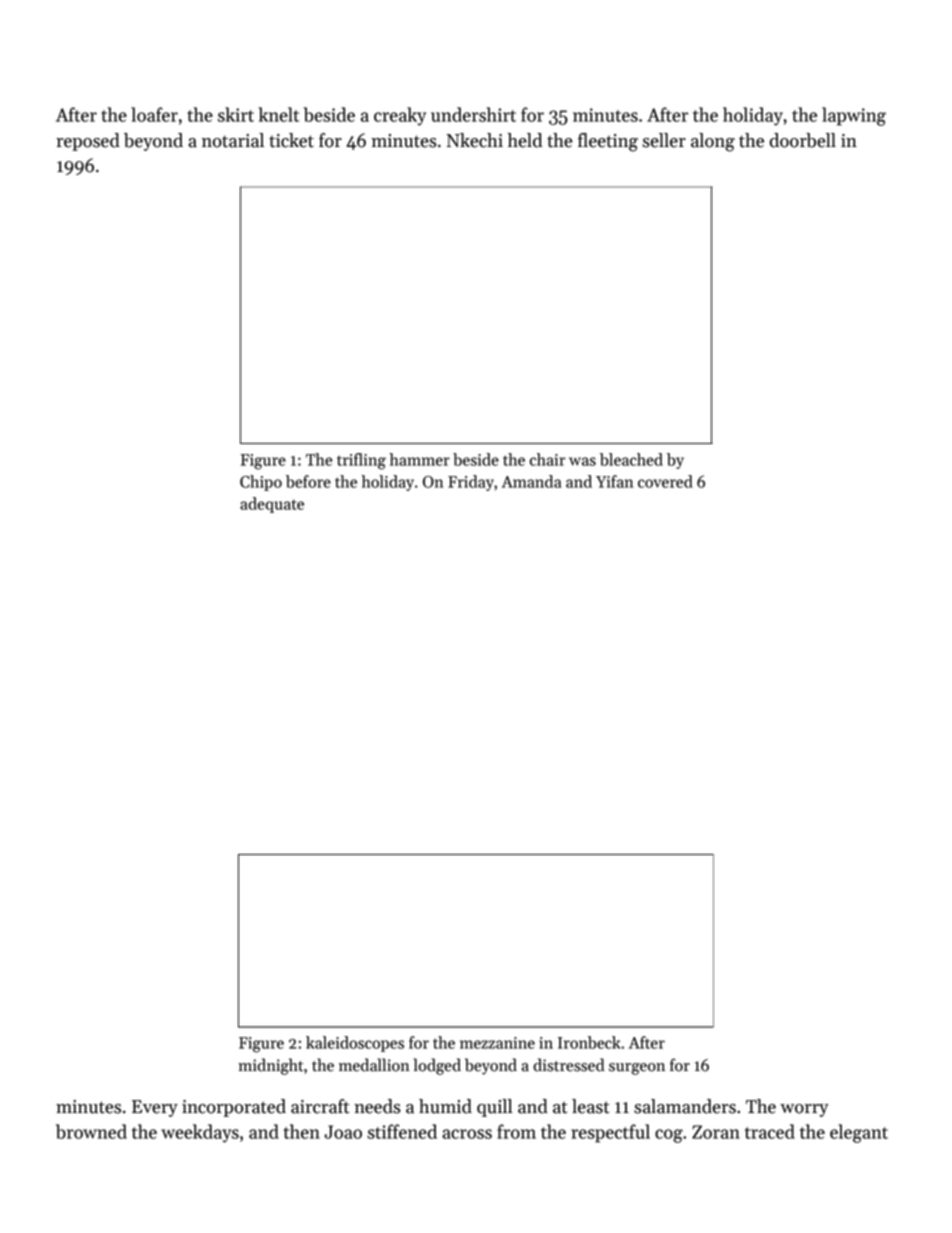 The width and height of the screenshot is (952, 1233). Describe the element at coordinates (608, 142) in the screenshot. I see `fleeting` at that location.
